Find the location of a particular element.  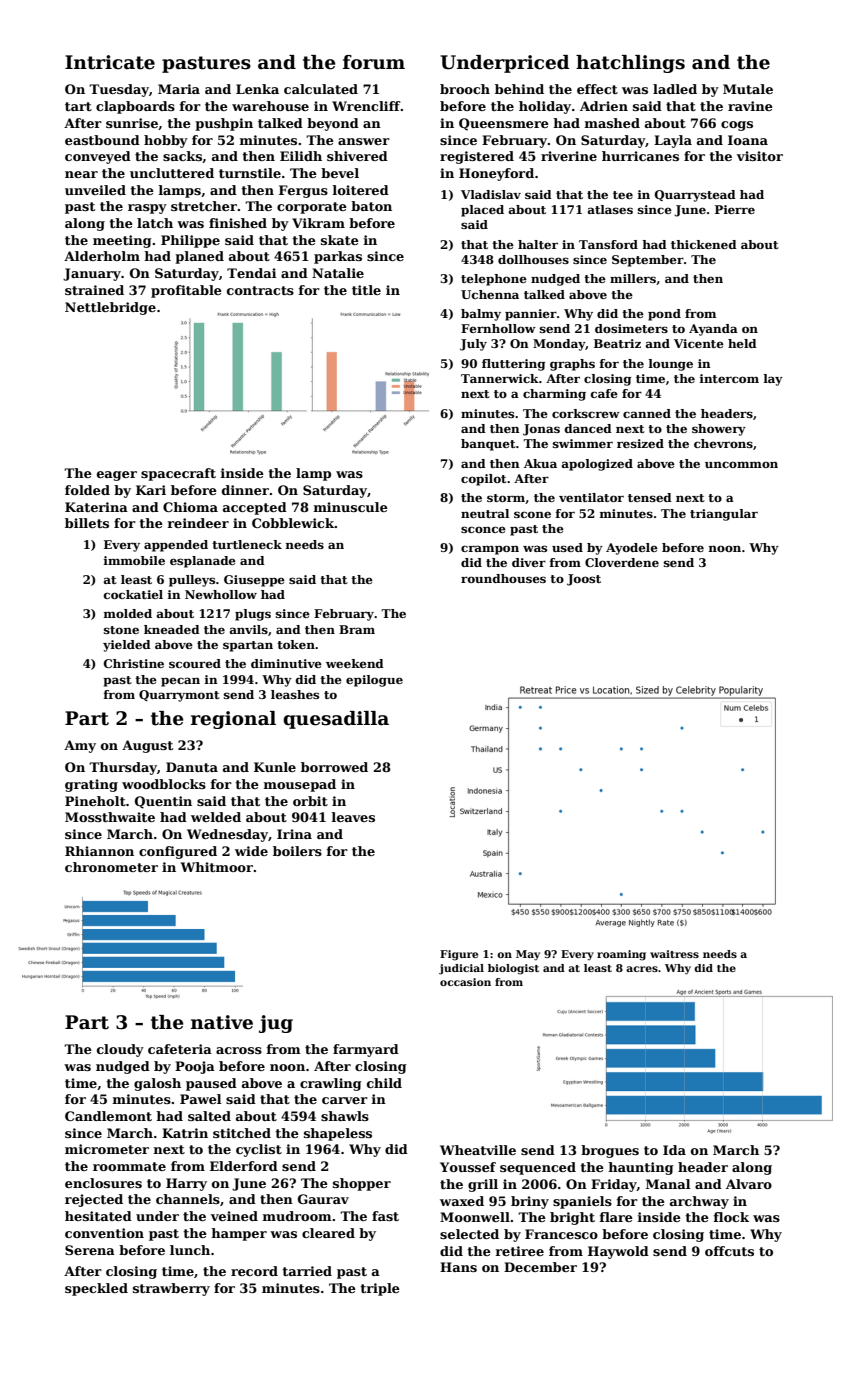

minuscule is located at coordinates (351, 507).
